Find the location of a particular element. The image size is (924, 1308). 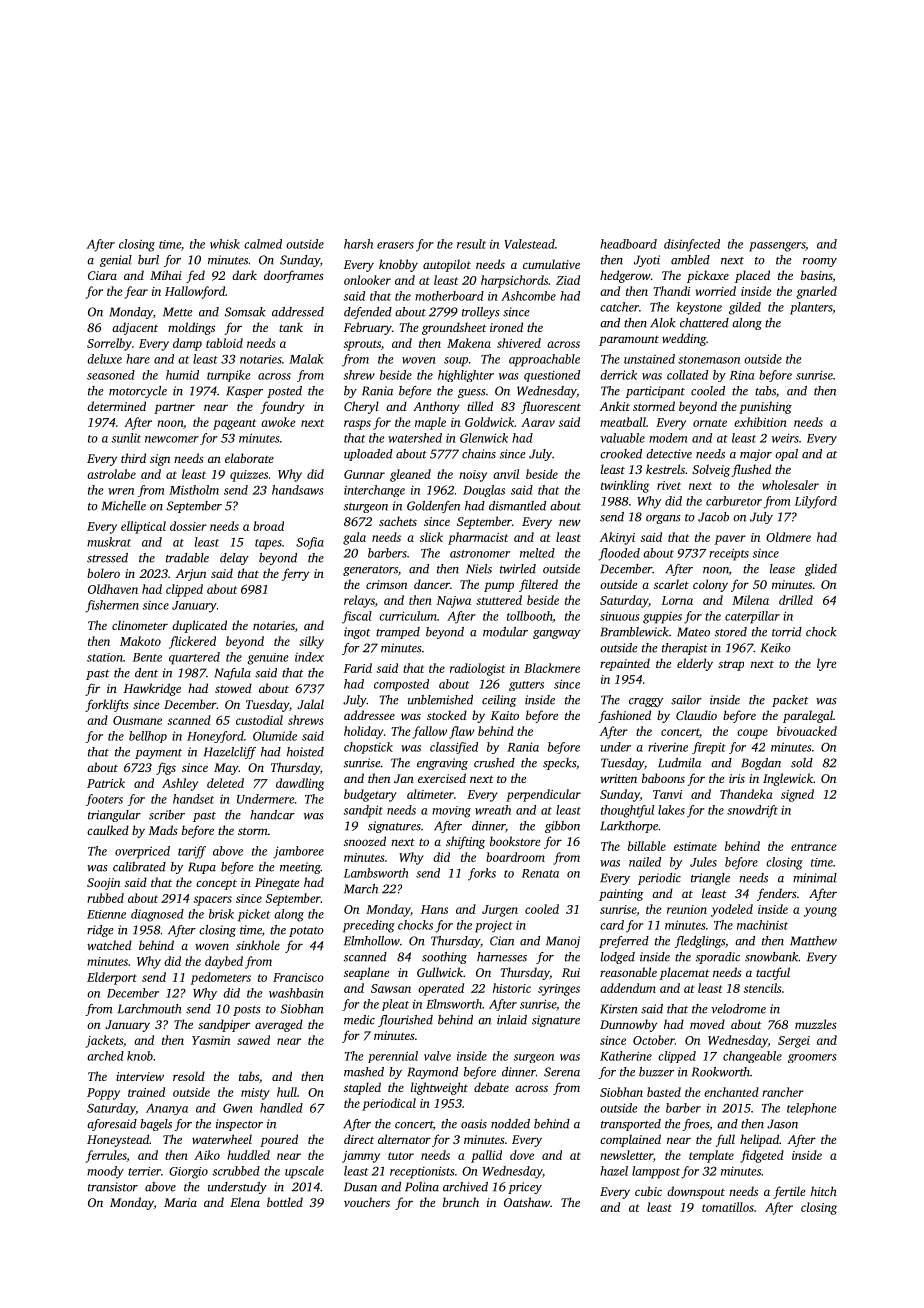

damp is located at coordinates (187, 344).
